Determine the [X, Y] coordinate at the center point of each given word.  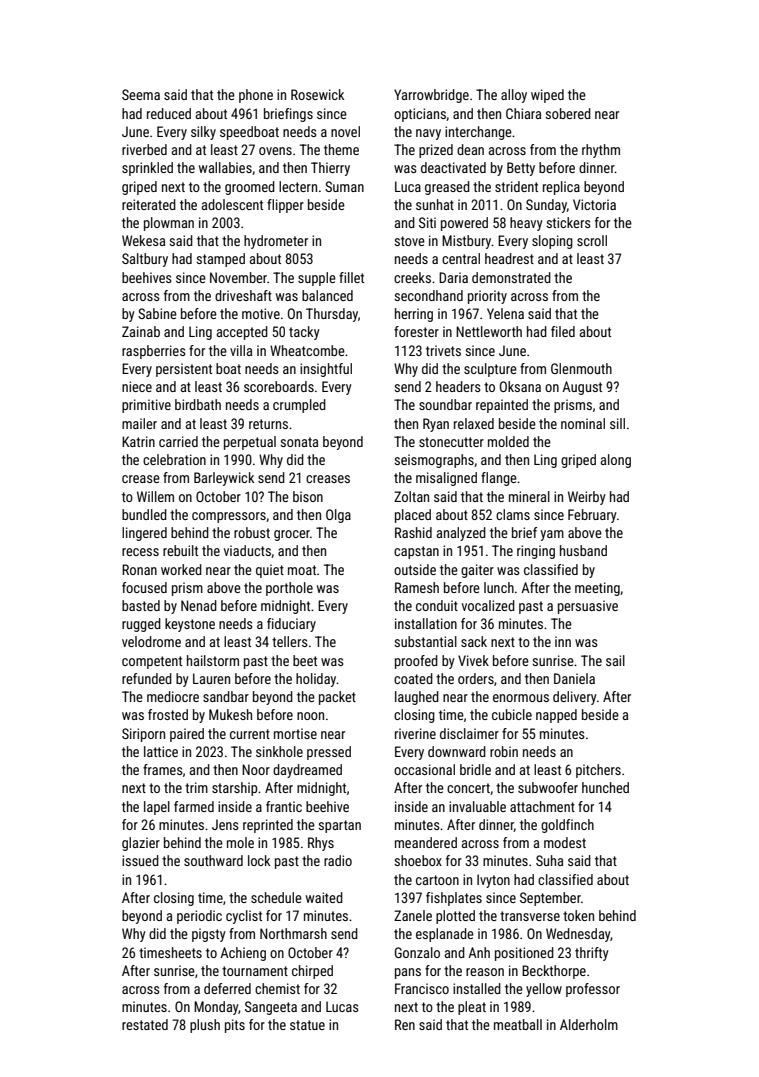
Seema [141, 94]
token [578, 915]
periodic [199, 917]
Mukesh [230, 714]
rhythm [601, 151]
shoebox [418, 860]
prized [436, 151]
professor [593, 990]
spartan [340, 826]
